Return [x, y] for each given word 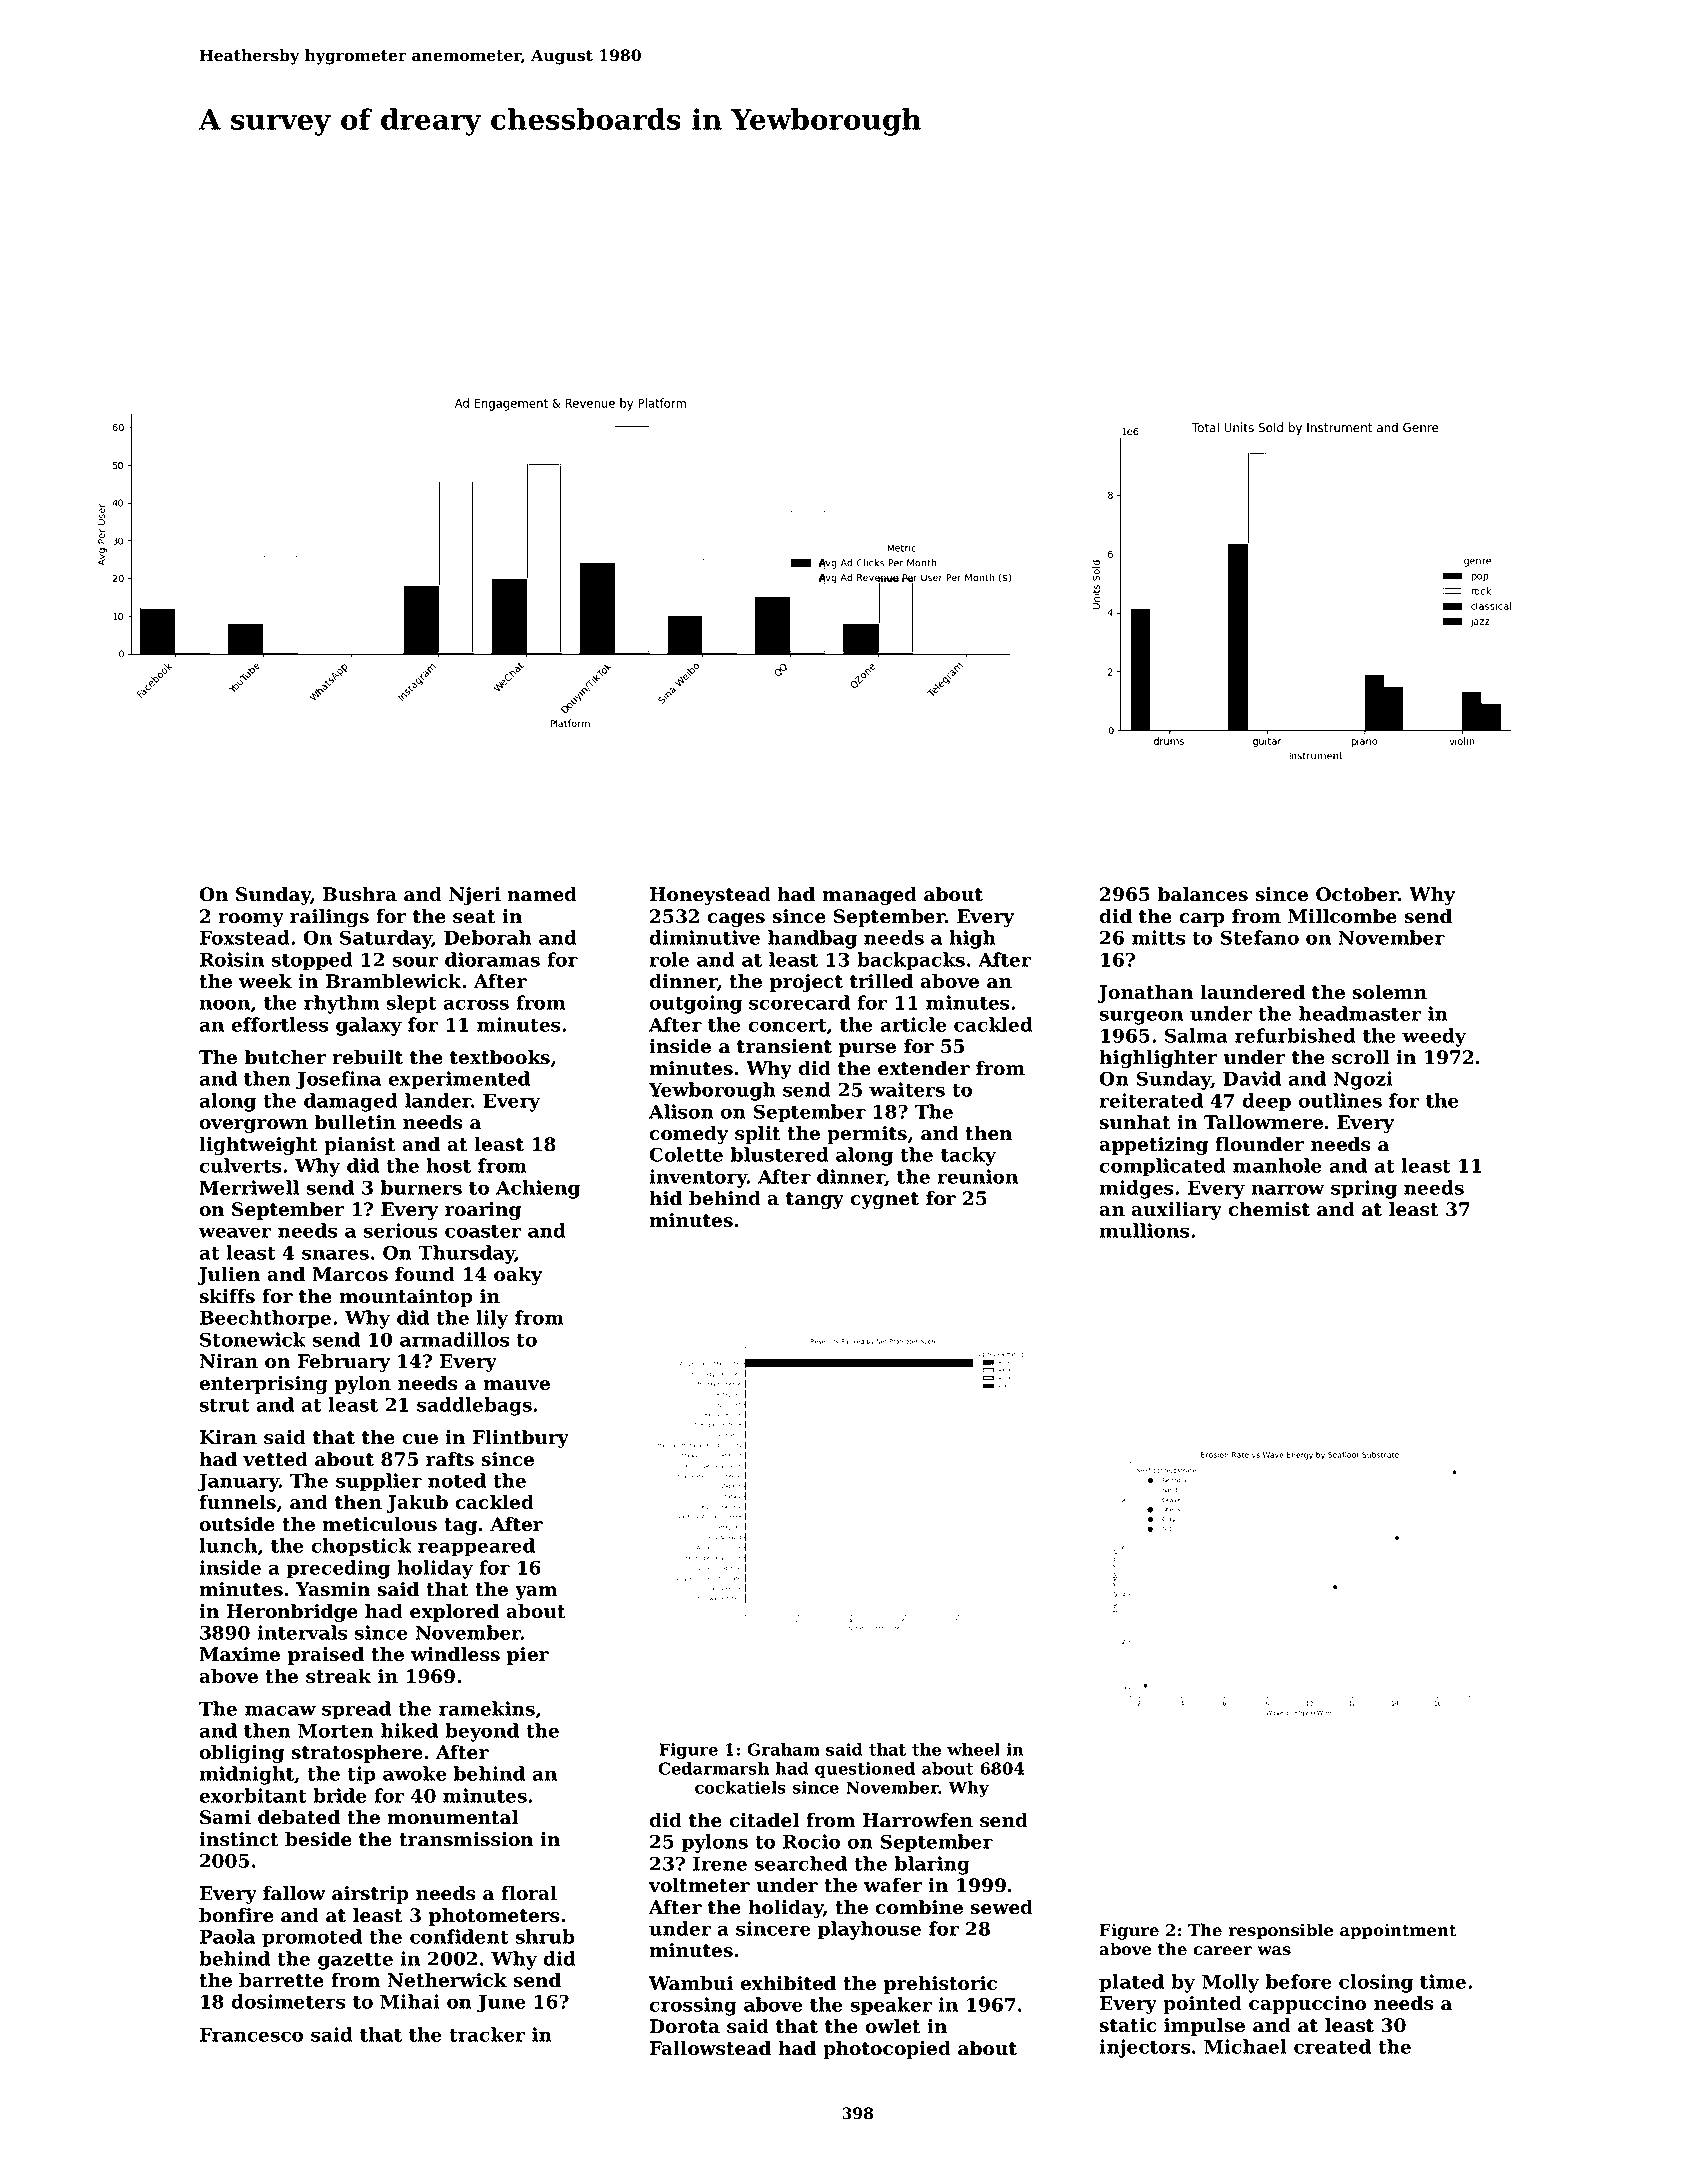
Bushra [360, 894]
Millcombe [1342, 916]
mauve [516, 1385]
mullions [1144, 1230]
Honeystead [710, 896]
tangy [815, 1200]
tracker [487, 2034]
